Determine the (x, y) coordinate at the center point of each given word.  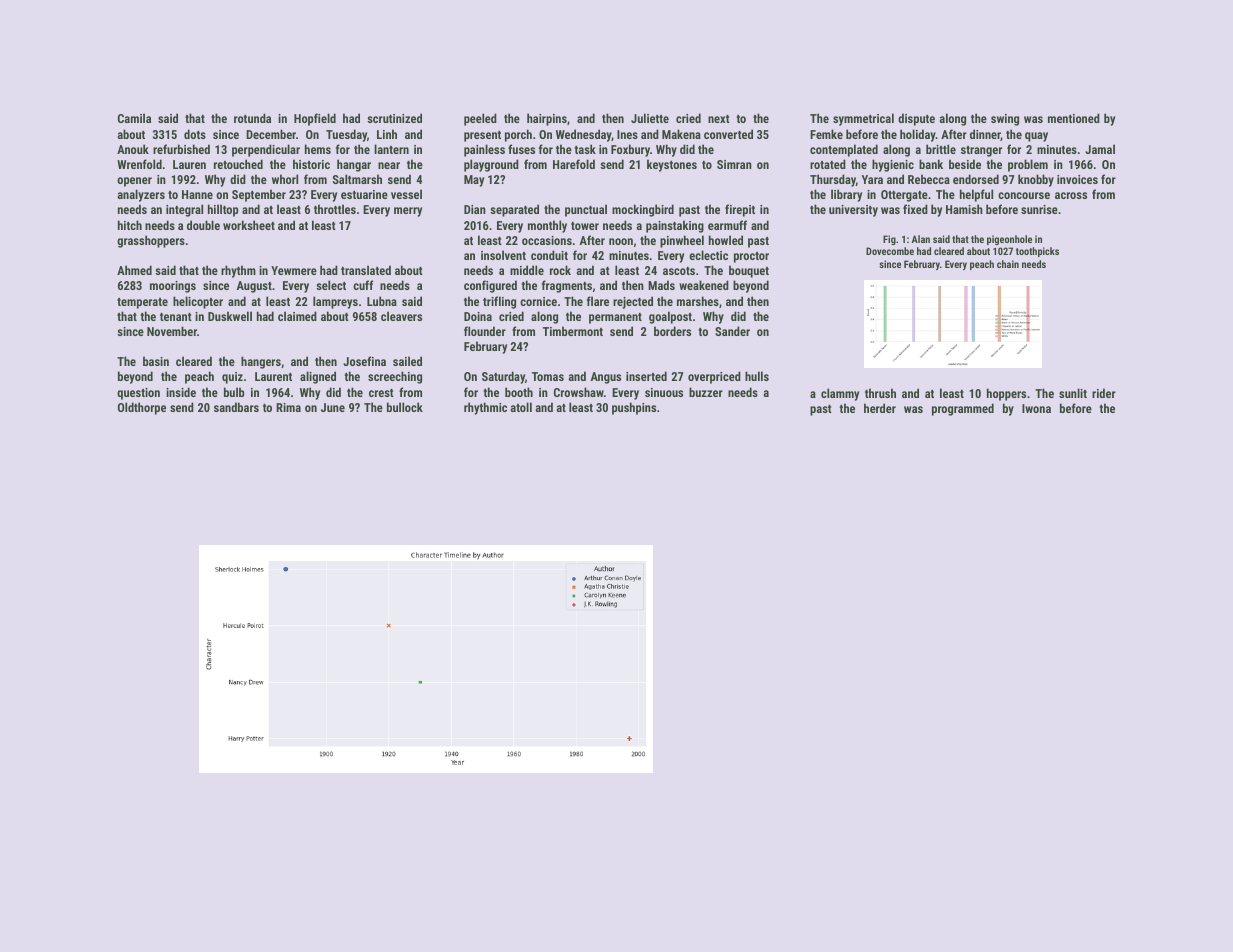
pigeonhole (1009, 240)
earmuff (727, 225)
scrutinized (394, 118)
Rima (288, 407)
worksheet (249, 225)
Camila (134, 118)
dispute (916, 119)
